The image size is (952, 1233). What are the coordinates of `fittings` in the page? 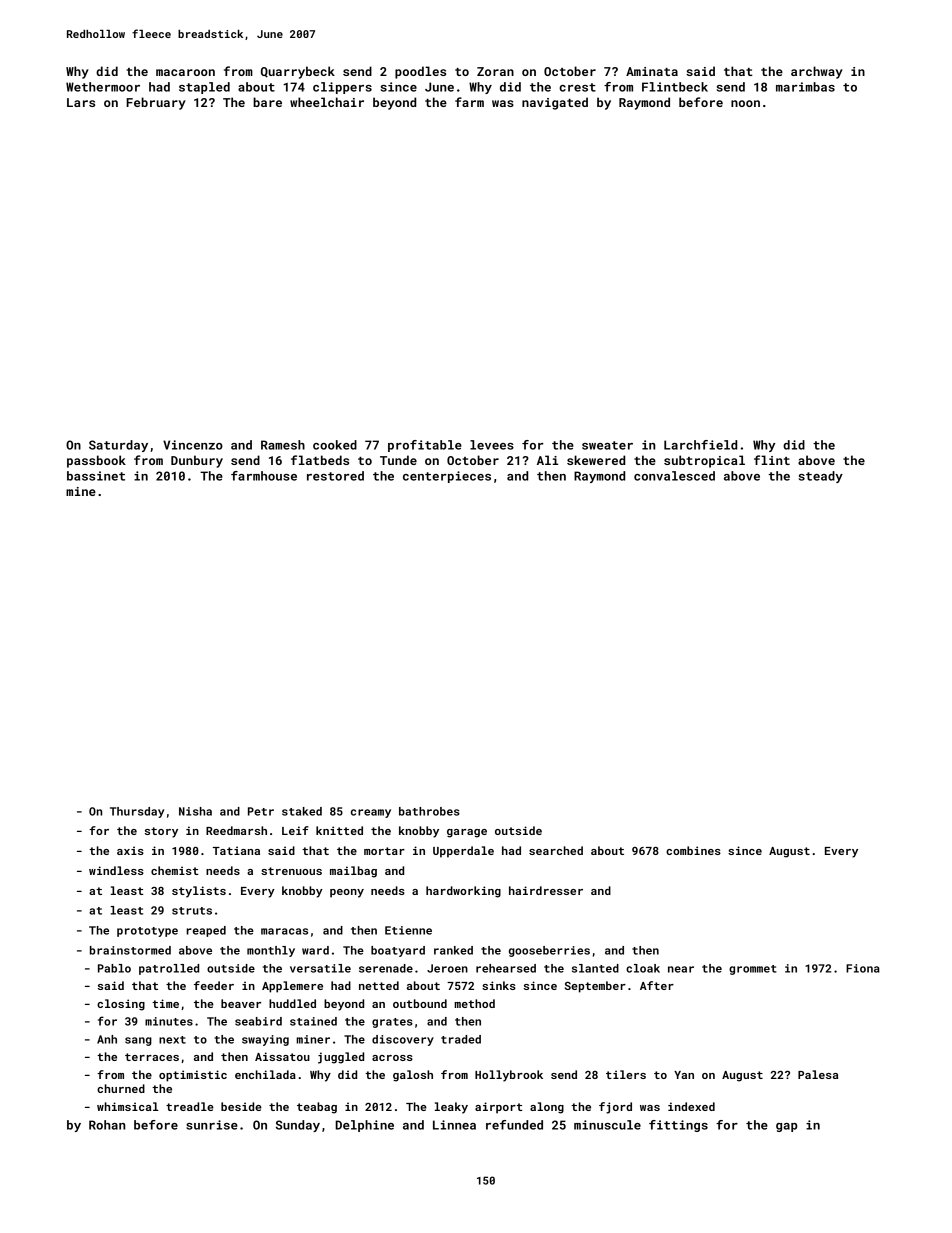 It's located at (678, 1126).
